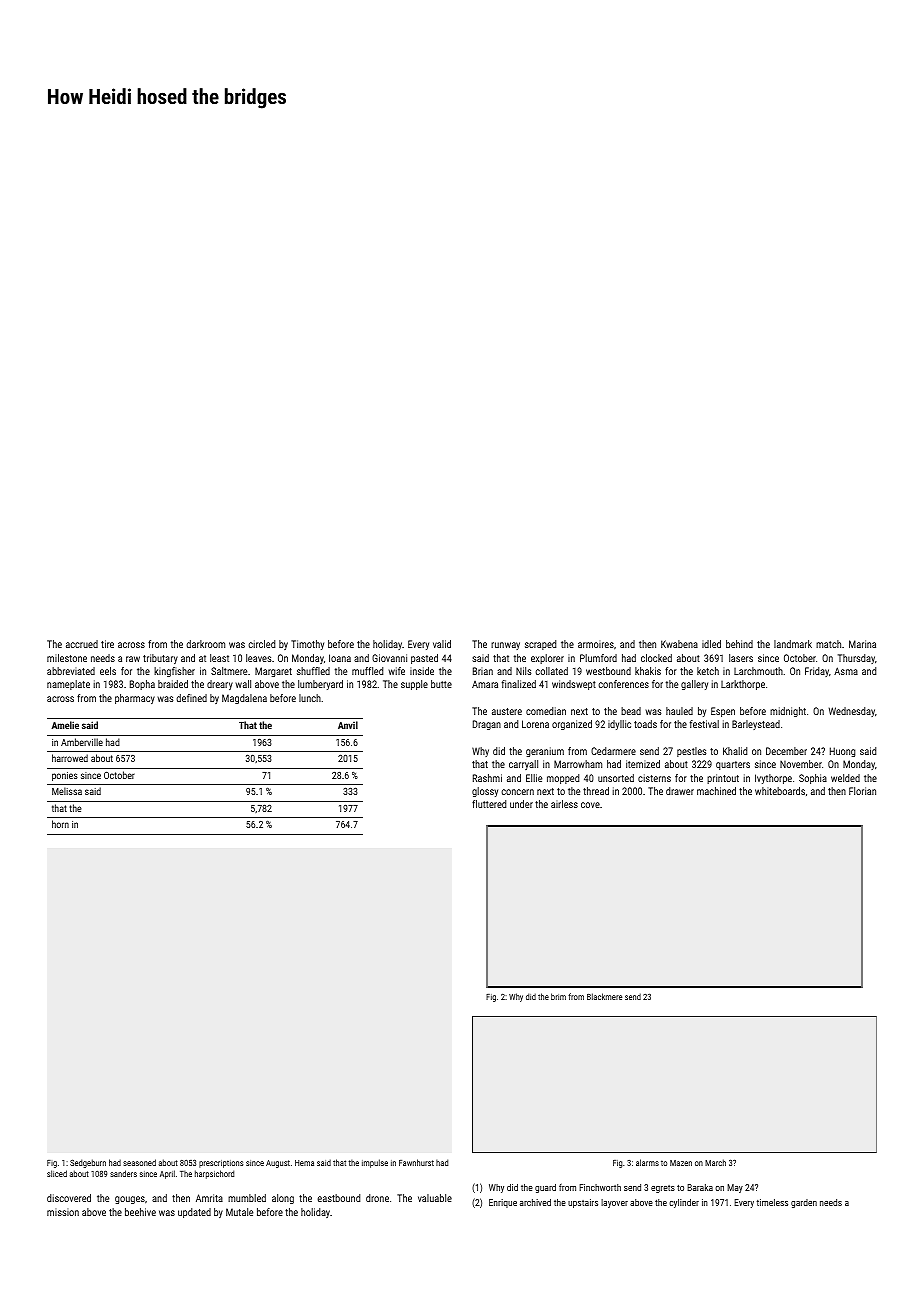 Image resolution: width=924 pixels, height=1308 pixels. Describe the element at coordinates (82, 742) in the image. I see `Amberville` at that location.
